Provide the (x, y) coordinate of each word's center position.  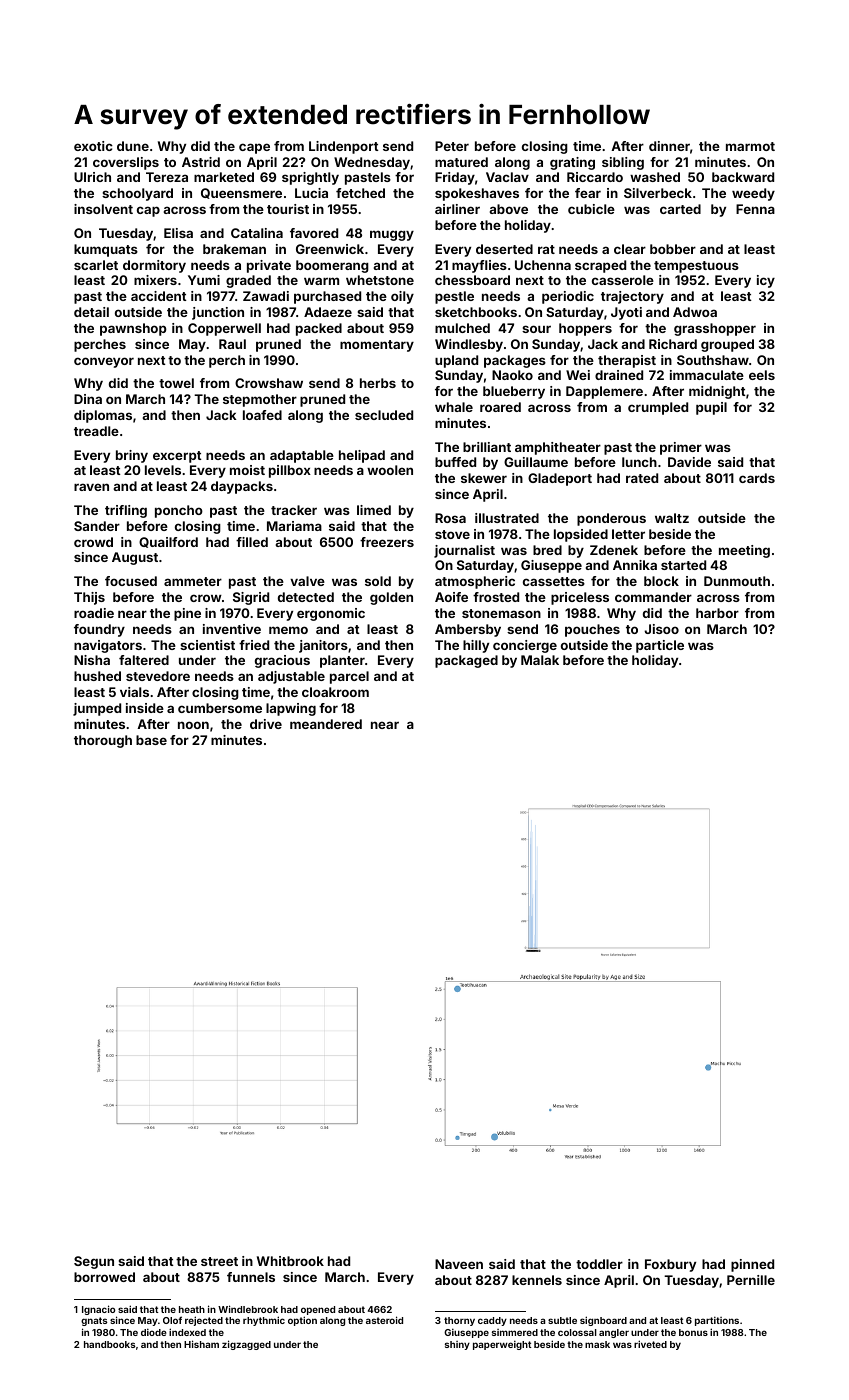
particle (660, 646)
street (219, 1261)
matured (461, 162)
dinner (669, 146)
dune (133, 146)
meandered (326, 724)
